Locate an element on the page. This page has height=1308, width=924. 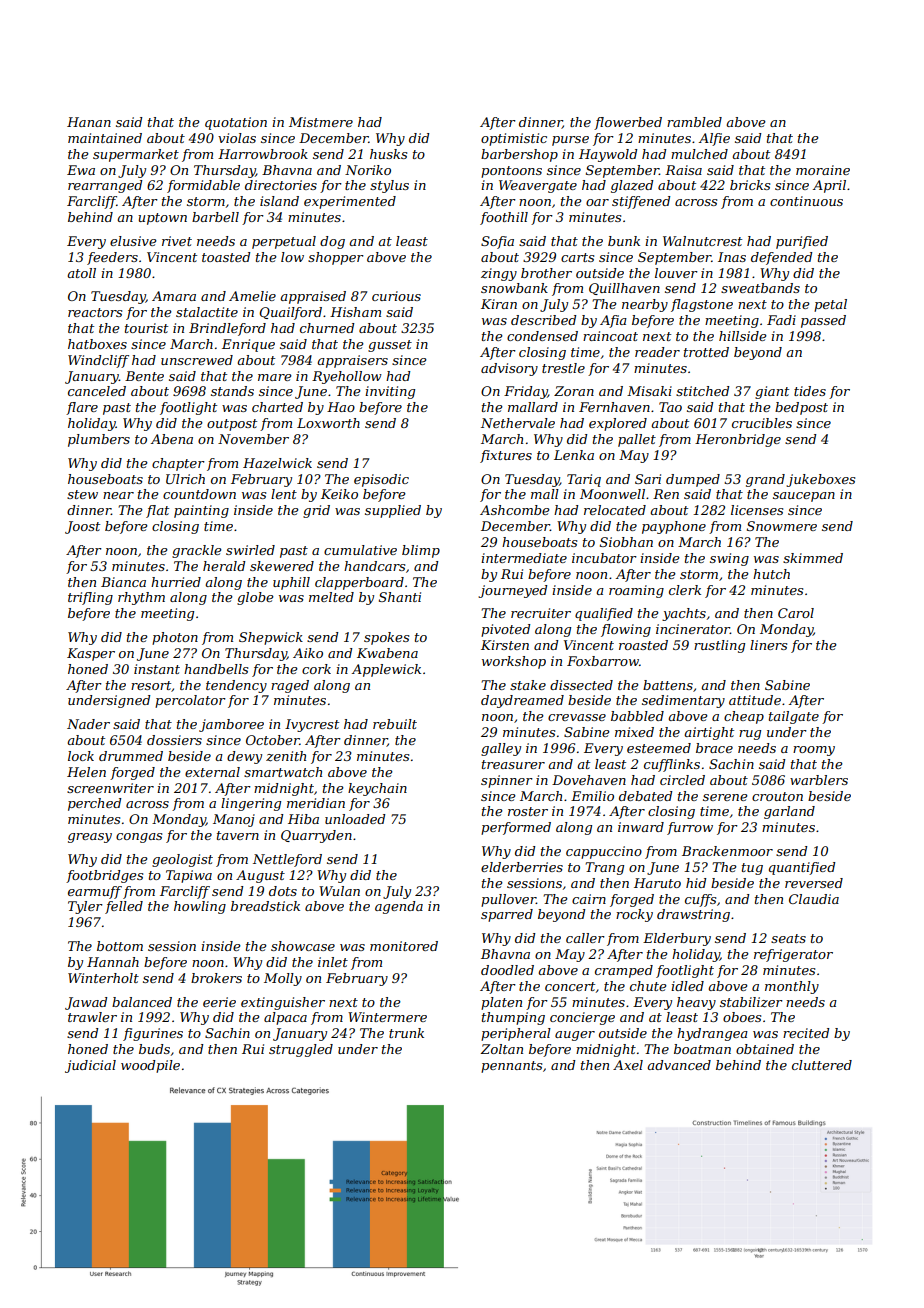
performed is located at coordinates (516, 828).
